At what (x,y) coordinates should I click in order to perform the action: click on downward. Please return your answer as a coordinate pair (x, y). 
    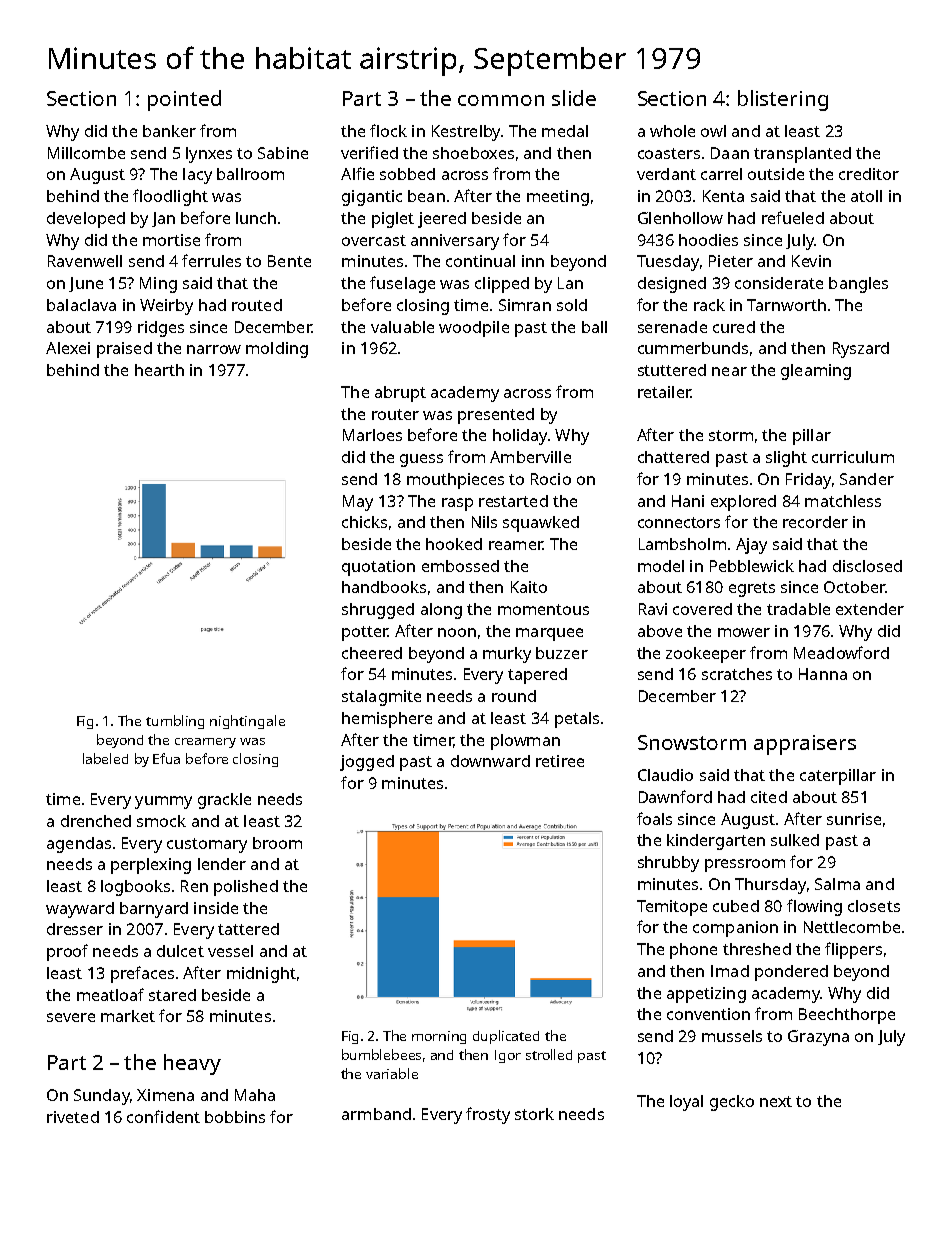
    Looking at the image, I should click on (490, 761).
